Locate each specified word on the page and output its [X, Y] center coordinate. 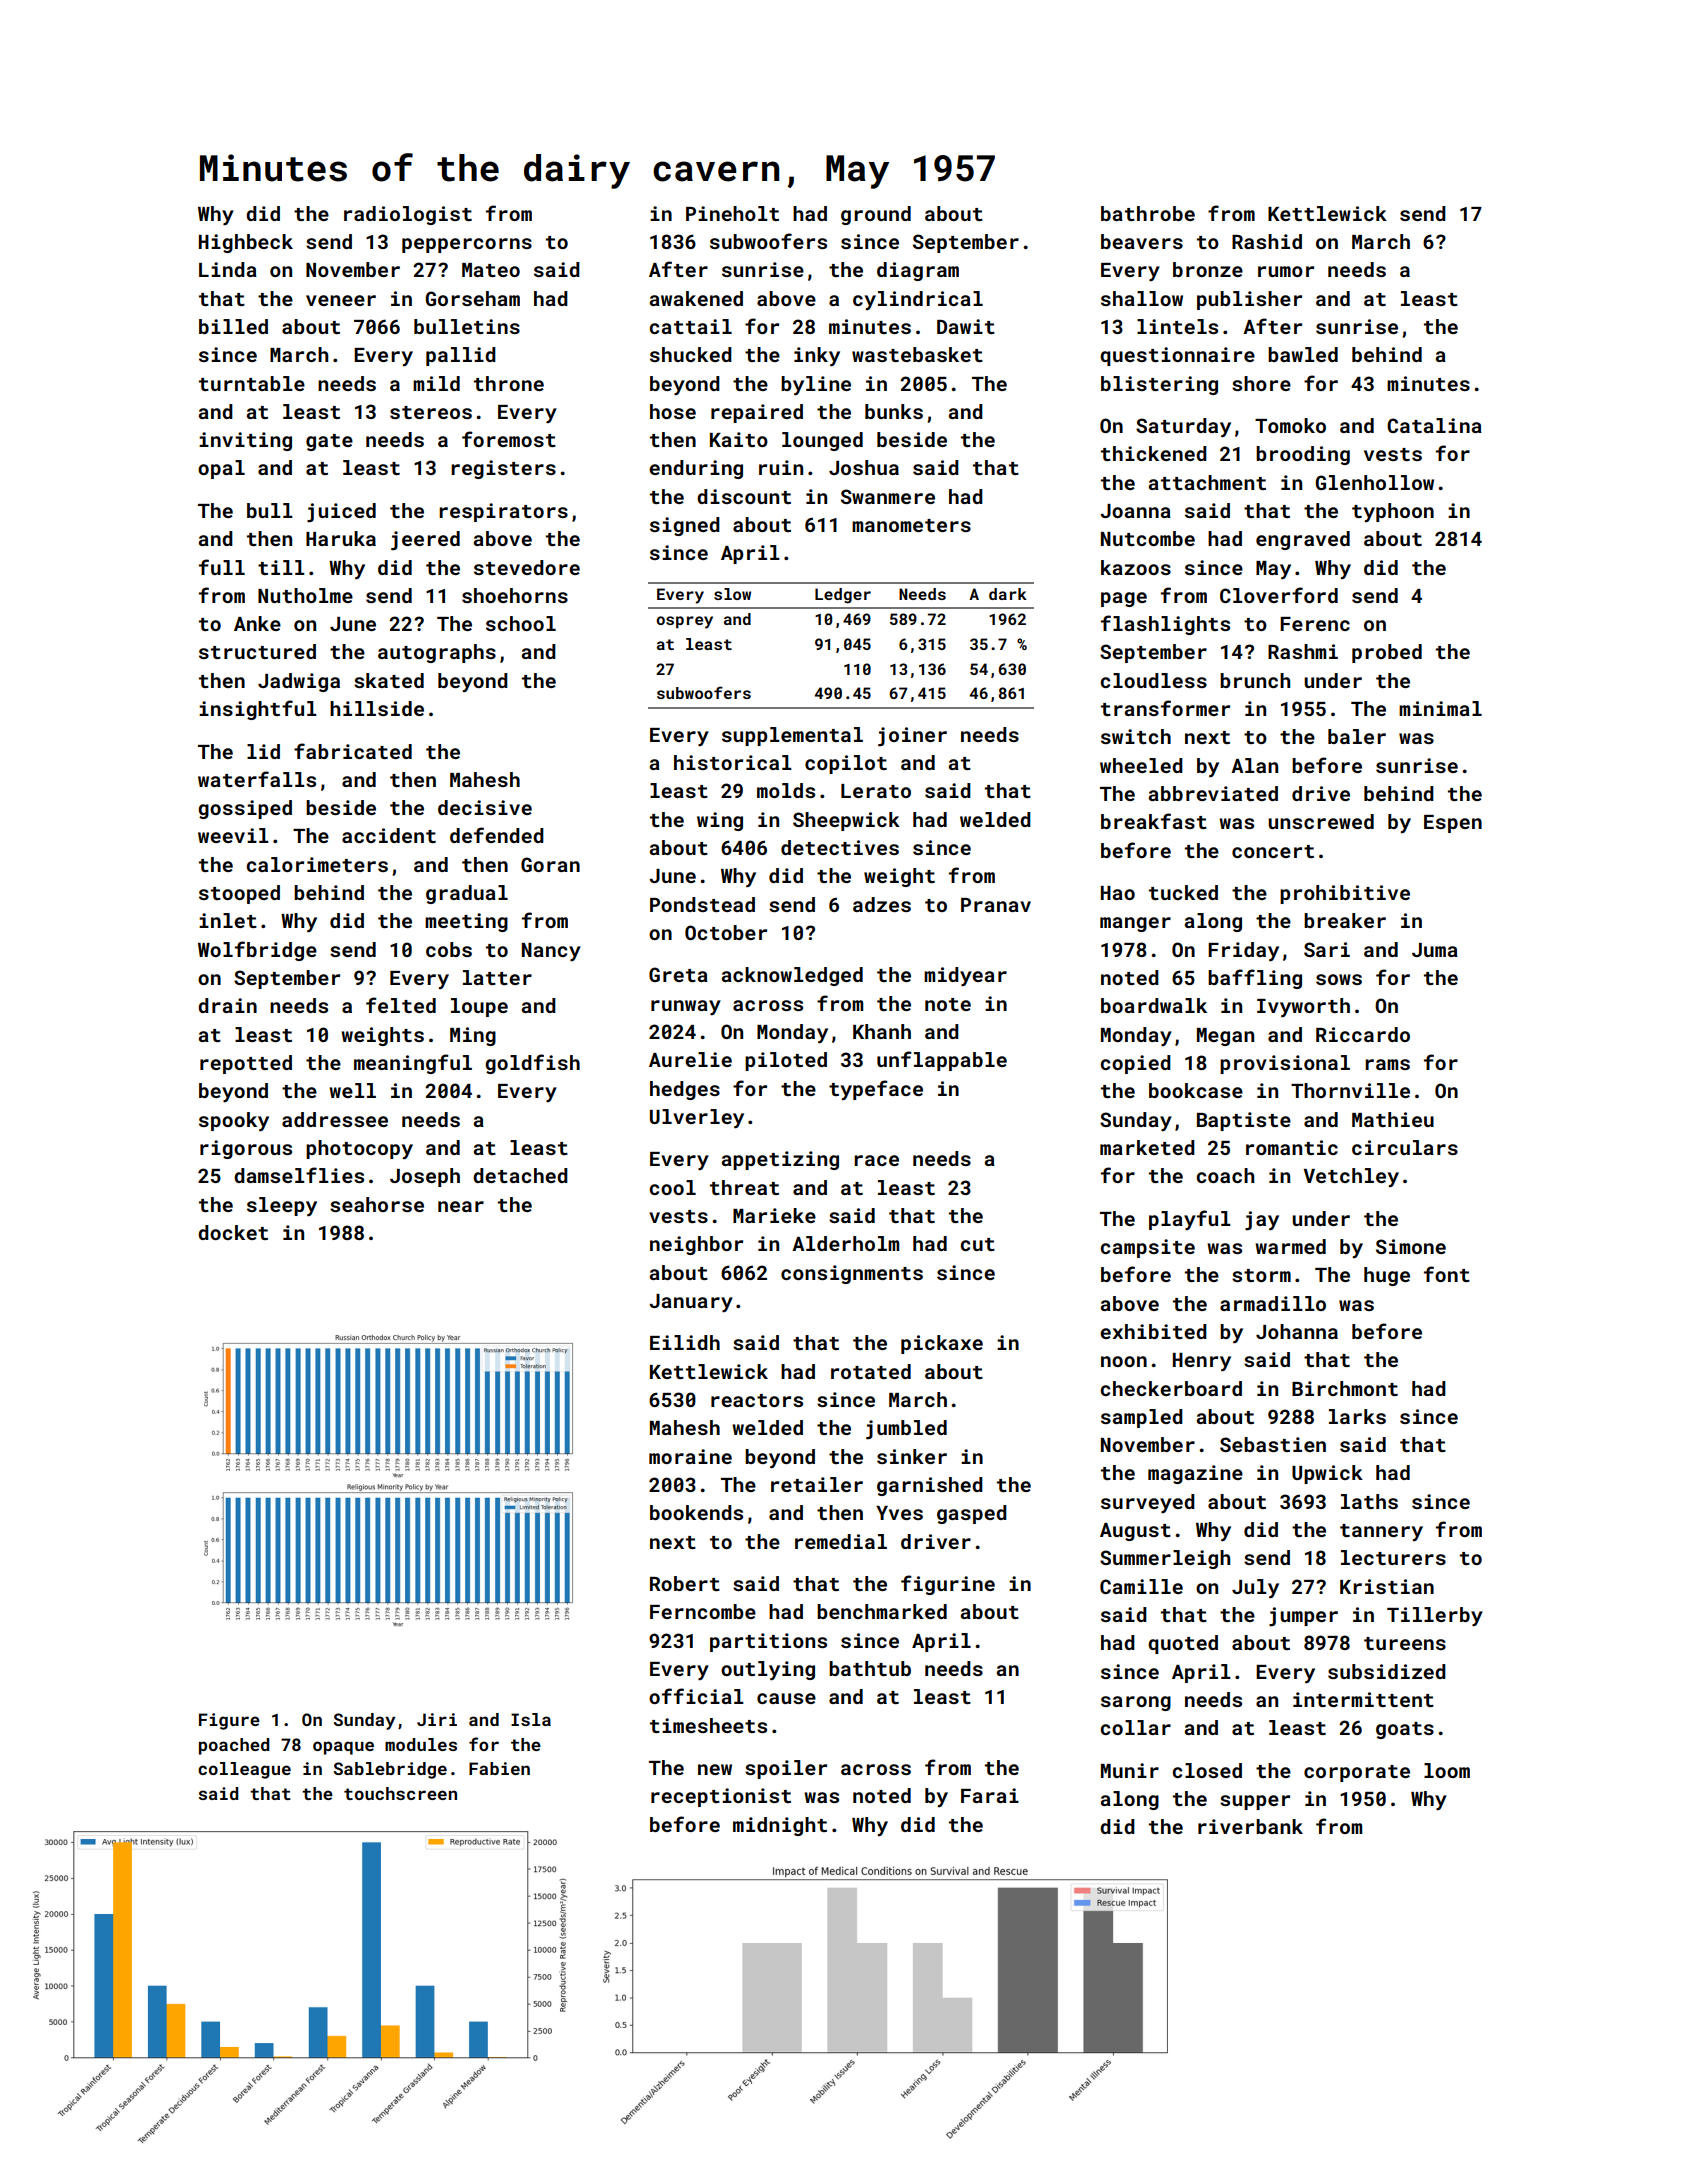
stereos [431, 412]
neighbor [696, 1245]
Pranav [996, 905]
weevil [233, 835]
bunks [894, 411]
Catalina [1434, 425]
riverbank [1250, 1826]
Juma [1435, 950]
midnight [780, 1826]
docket [233, 1232]
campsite [1147, 1248]
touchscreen [400, 1793]
